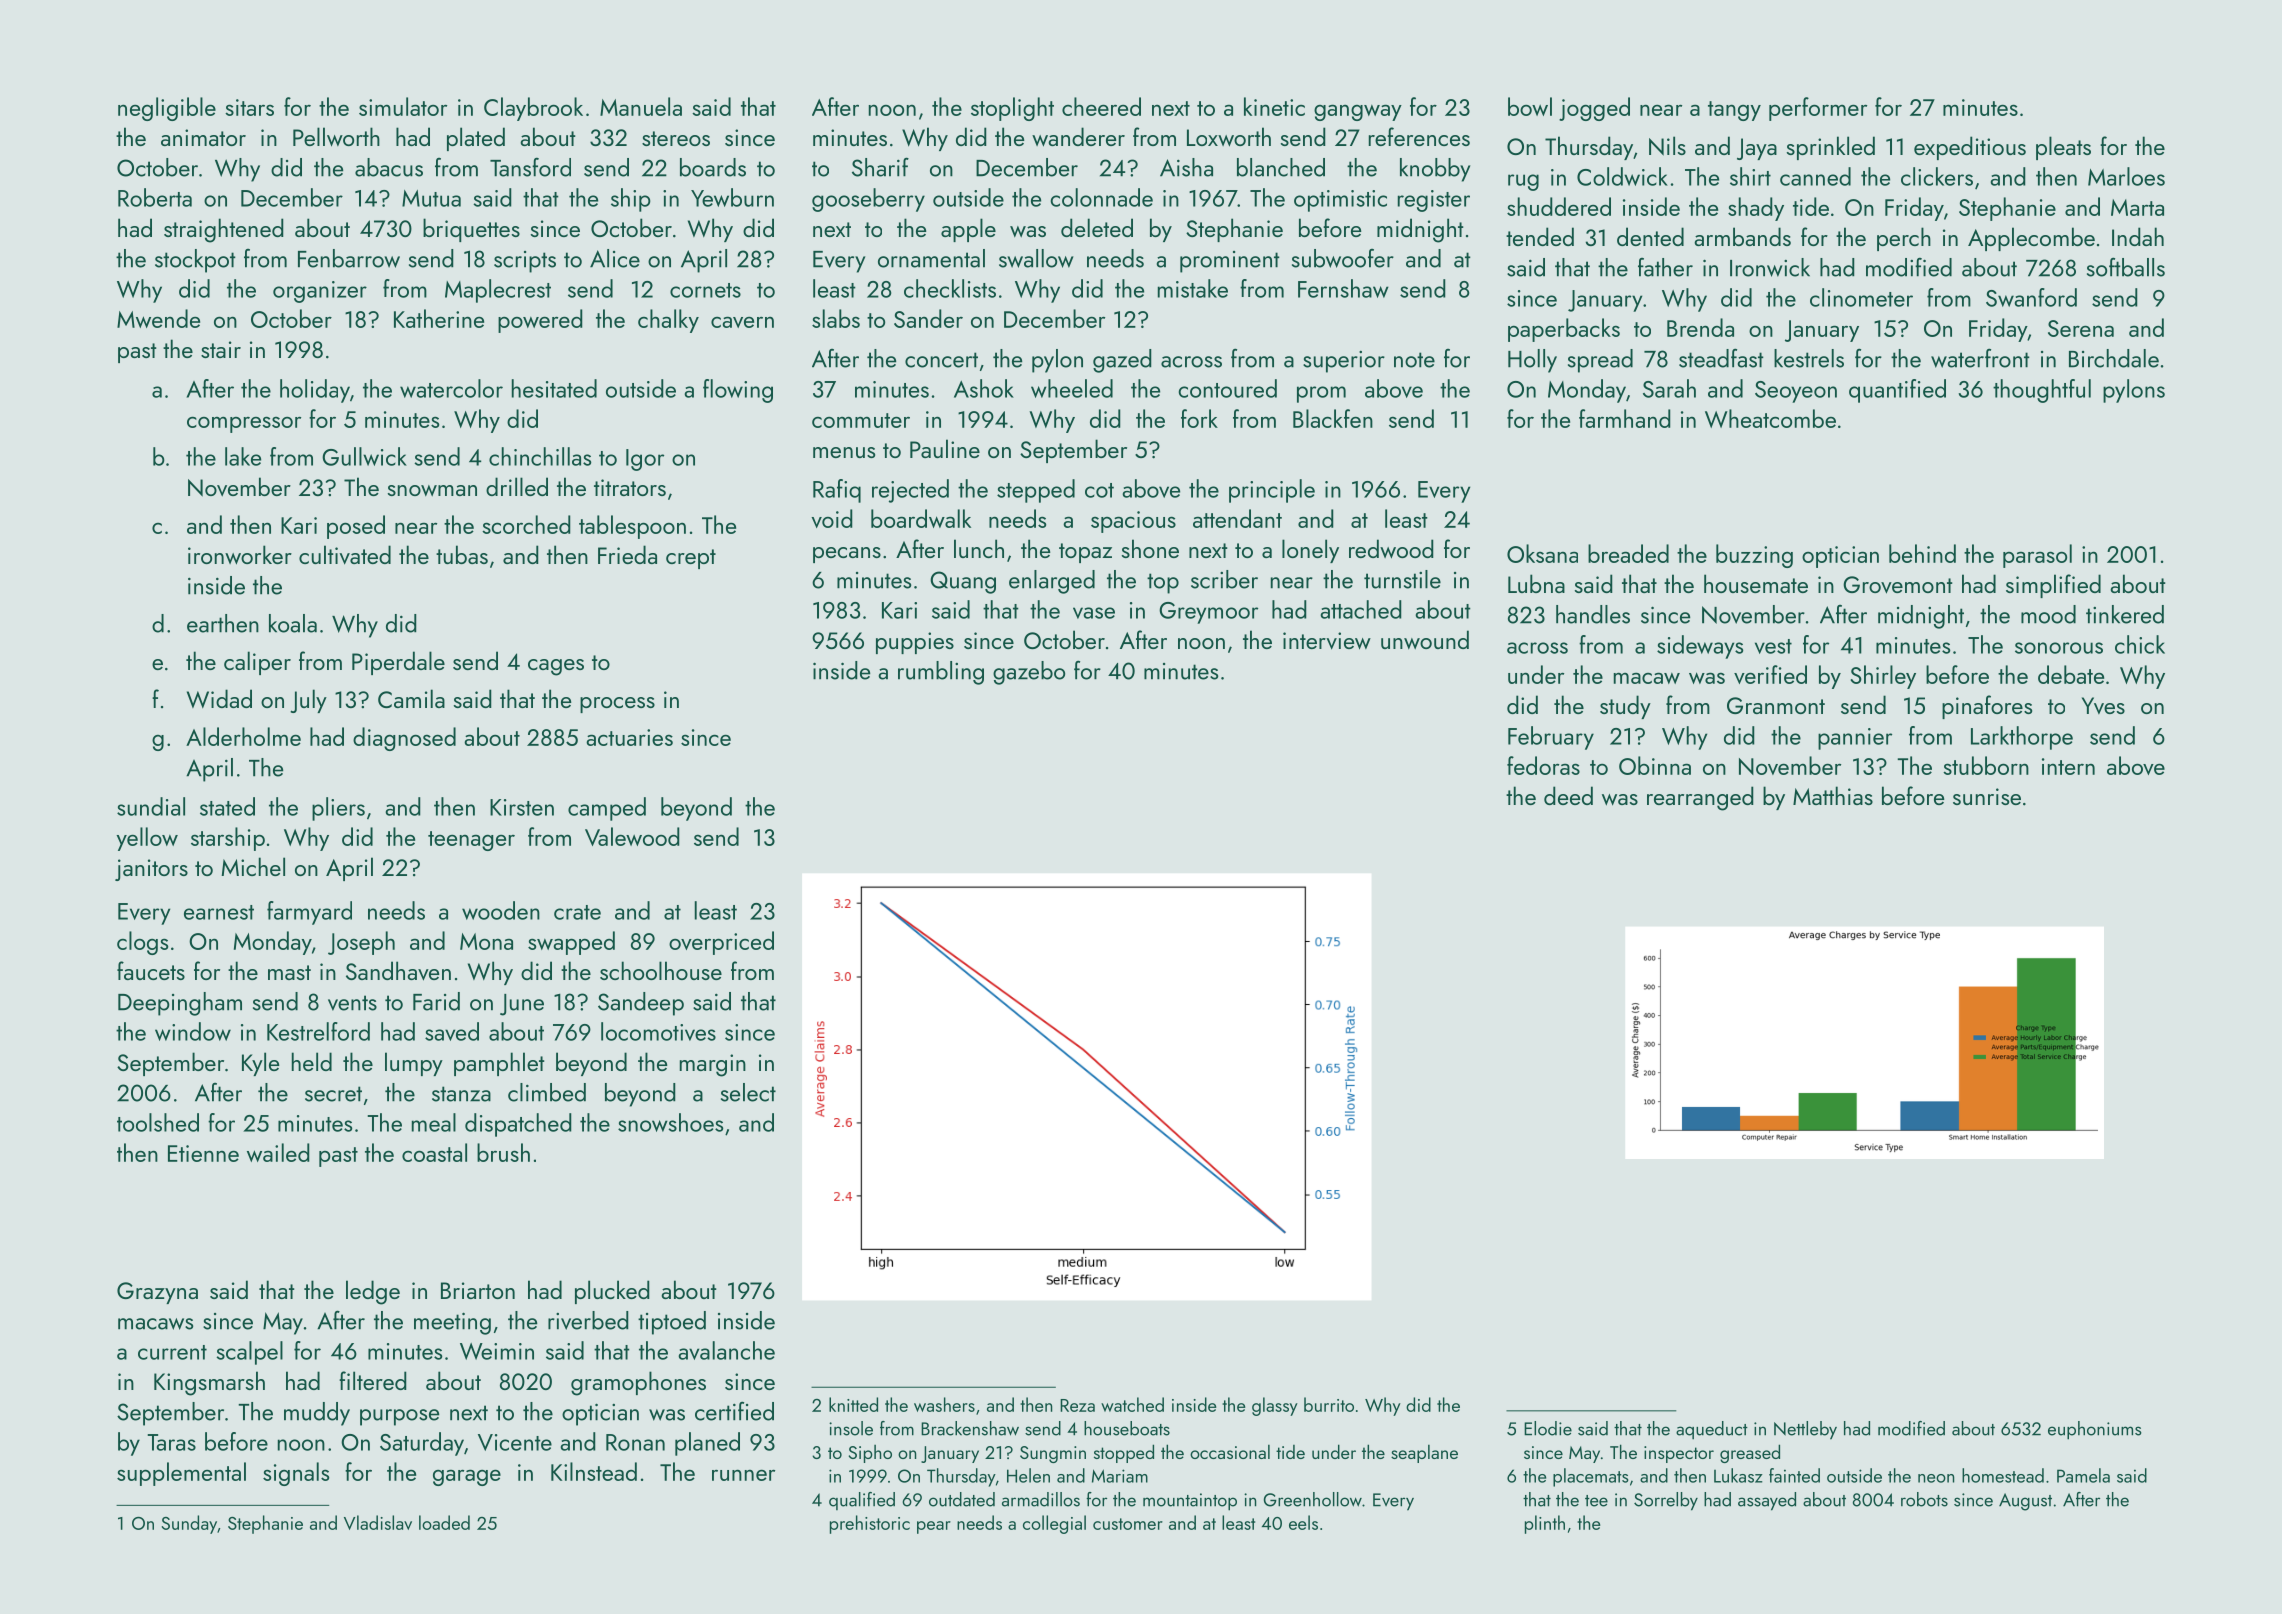 This screenshot has height=1614, width=2282. What do you see at coordinates (836, 318) in the screenshot?
I see `slabs` at bounding box center [836, 318].
